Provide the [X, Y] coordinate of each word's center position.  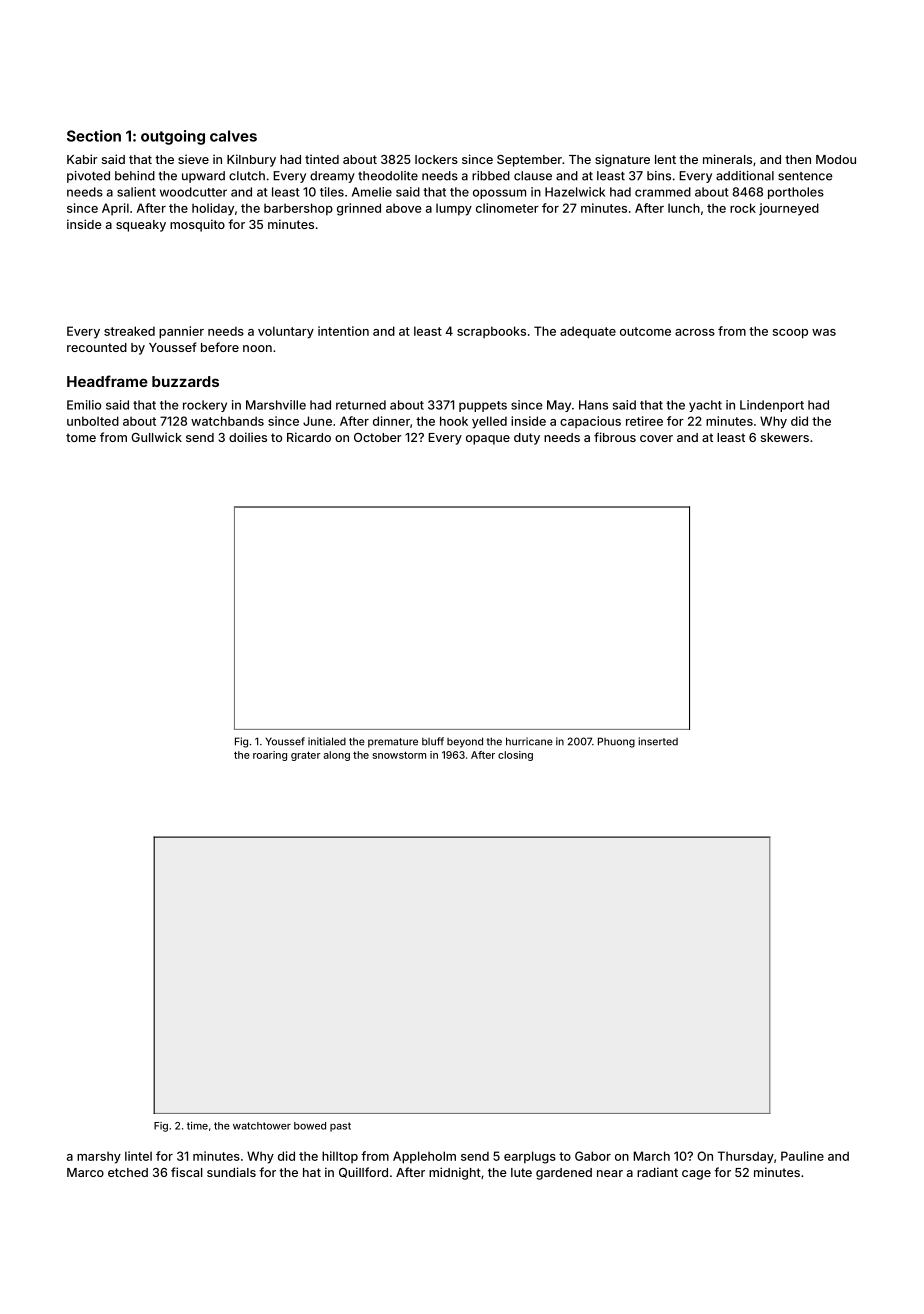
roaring [270, 756]
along [336, 756]
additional [745, 176]
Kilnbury [251, 160]
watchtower [262, 1126]
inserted [658, 741]
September [529, 161]
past [340, 1127]
